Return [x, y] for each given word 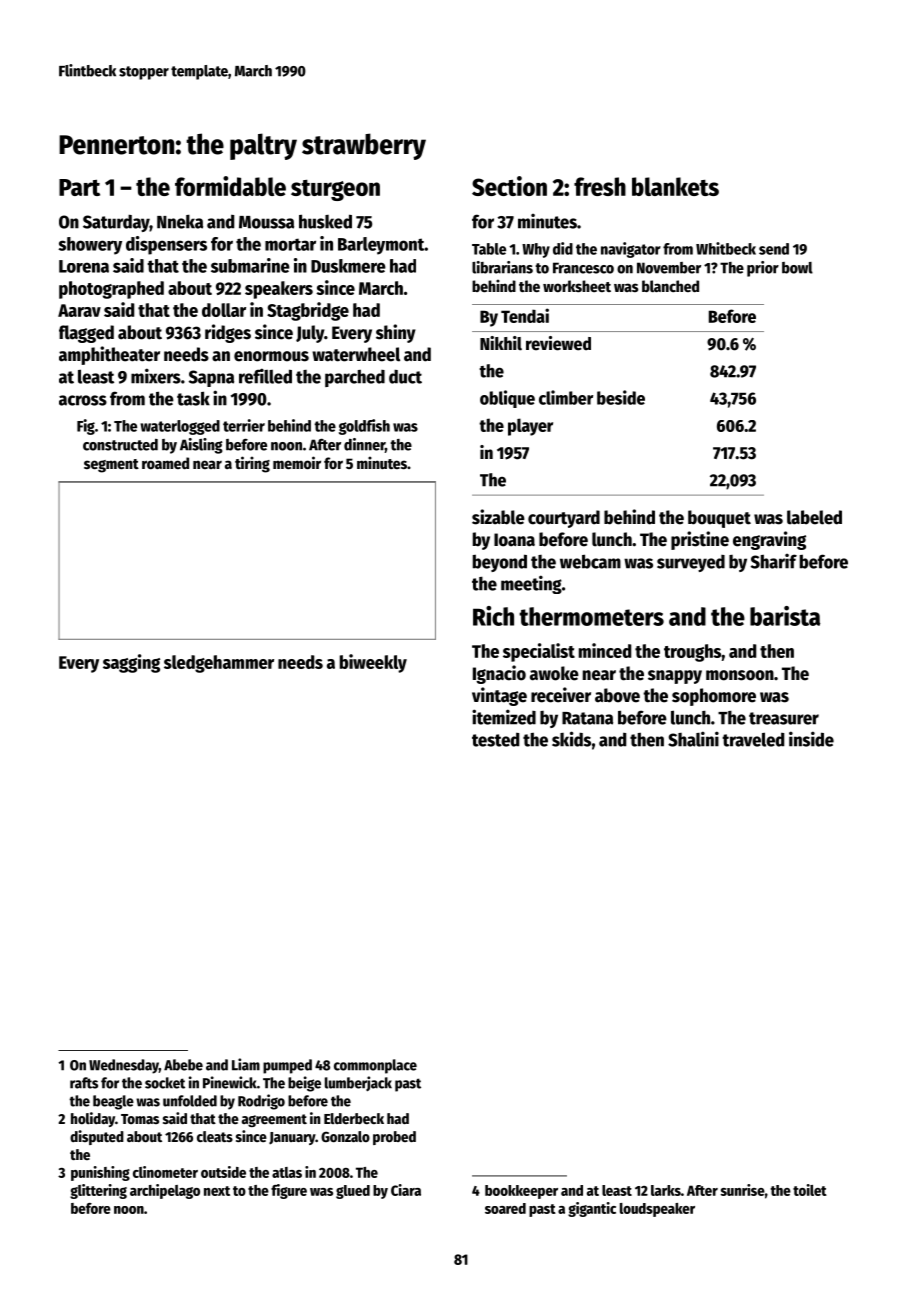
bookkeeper [521, 1192]
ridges [228, 333]
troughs [692, 653]
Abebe [183, 1065]
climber [566, 397]
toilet [810, 1190]
